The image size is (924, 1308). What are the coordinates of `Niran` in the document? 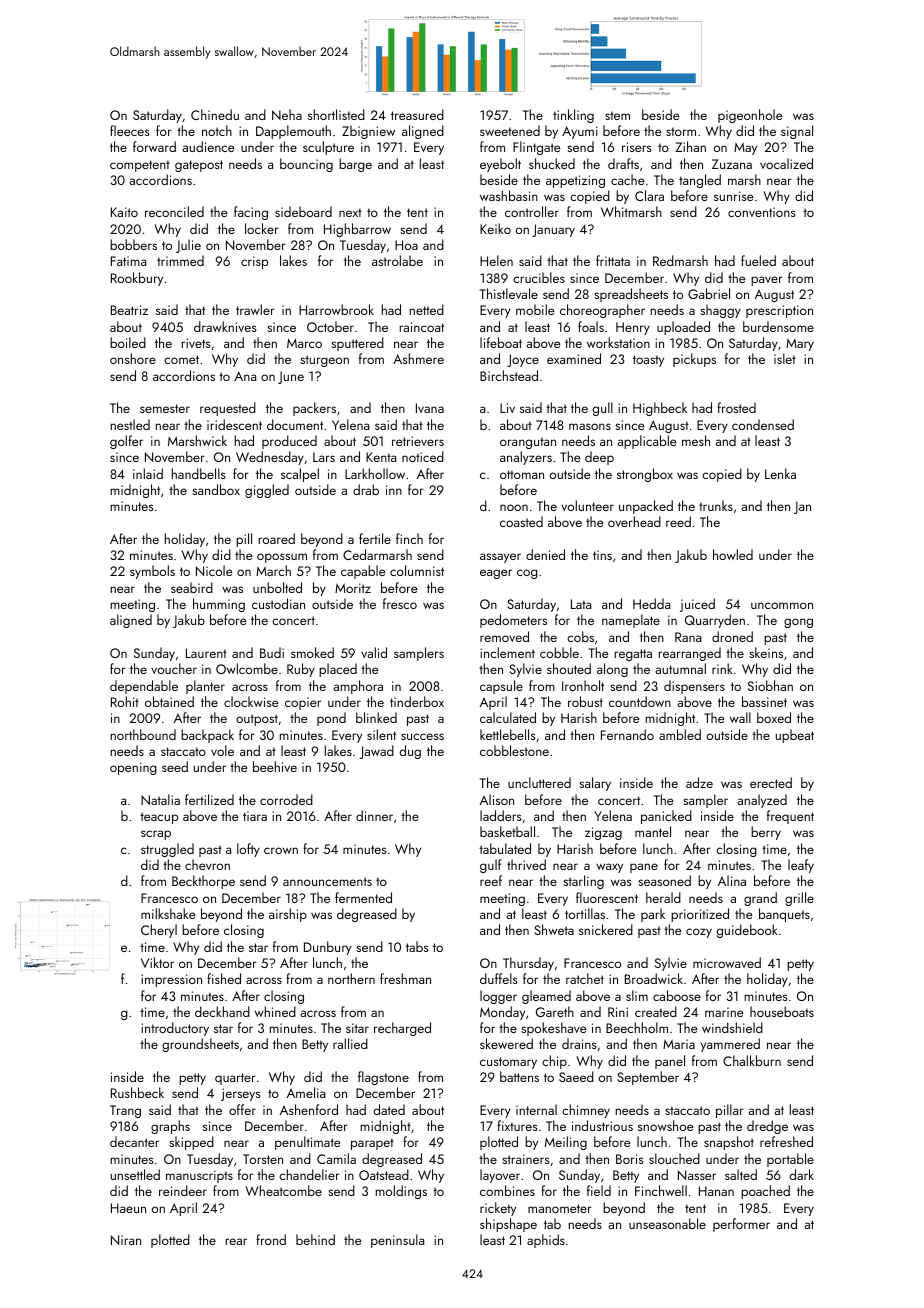 It's located at (126, 1240).
